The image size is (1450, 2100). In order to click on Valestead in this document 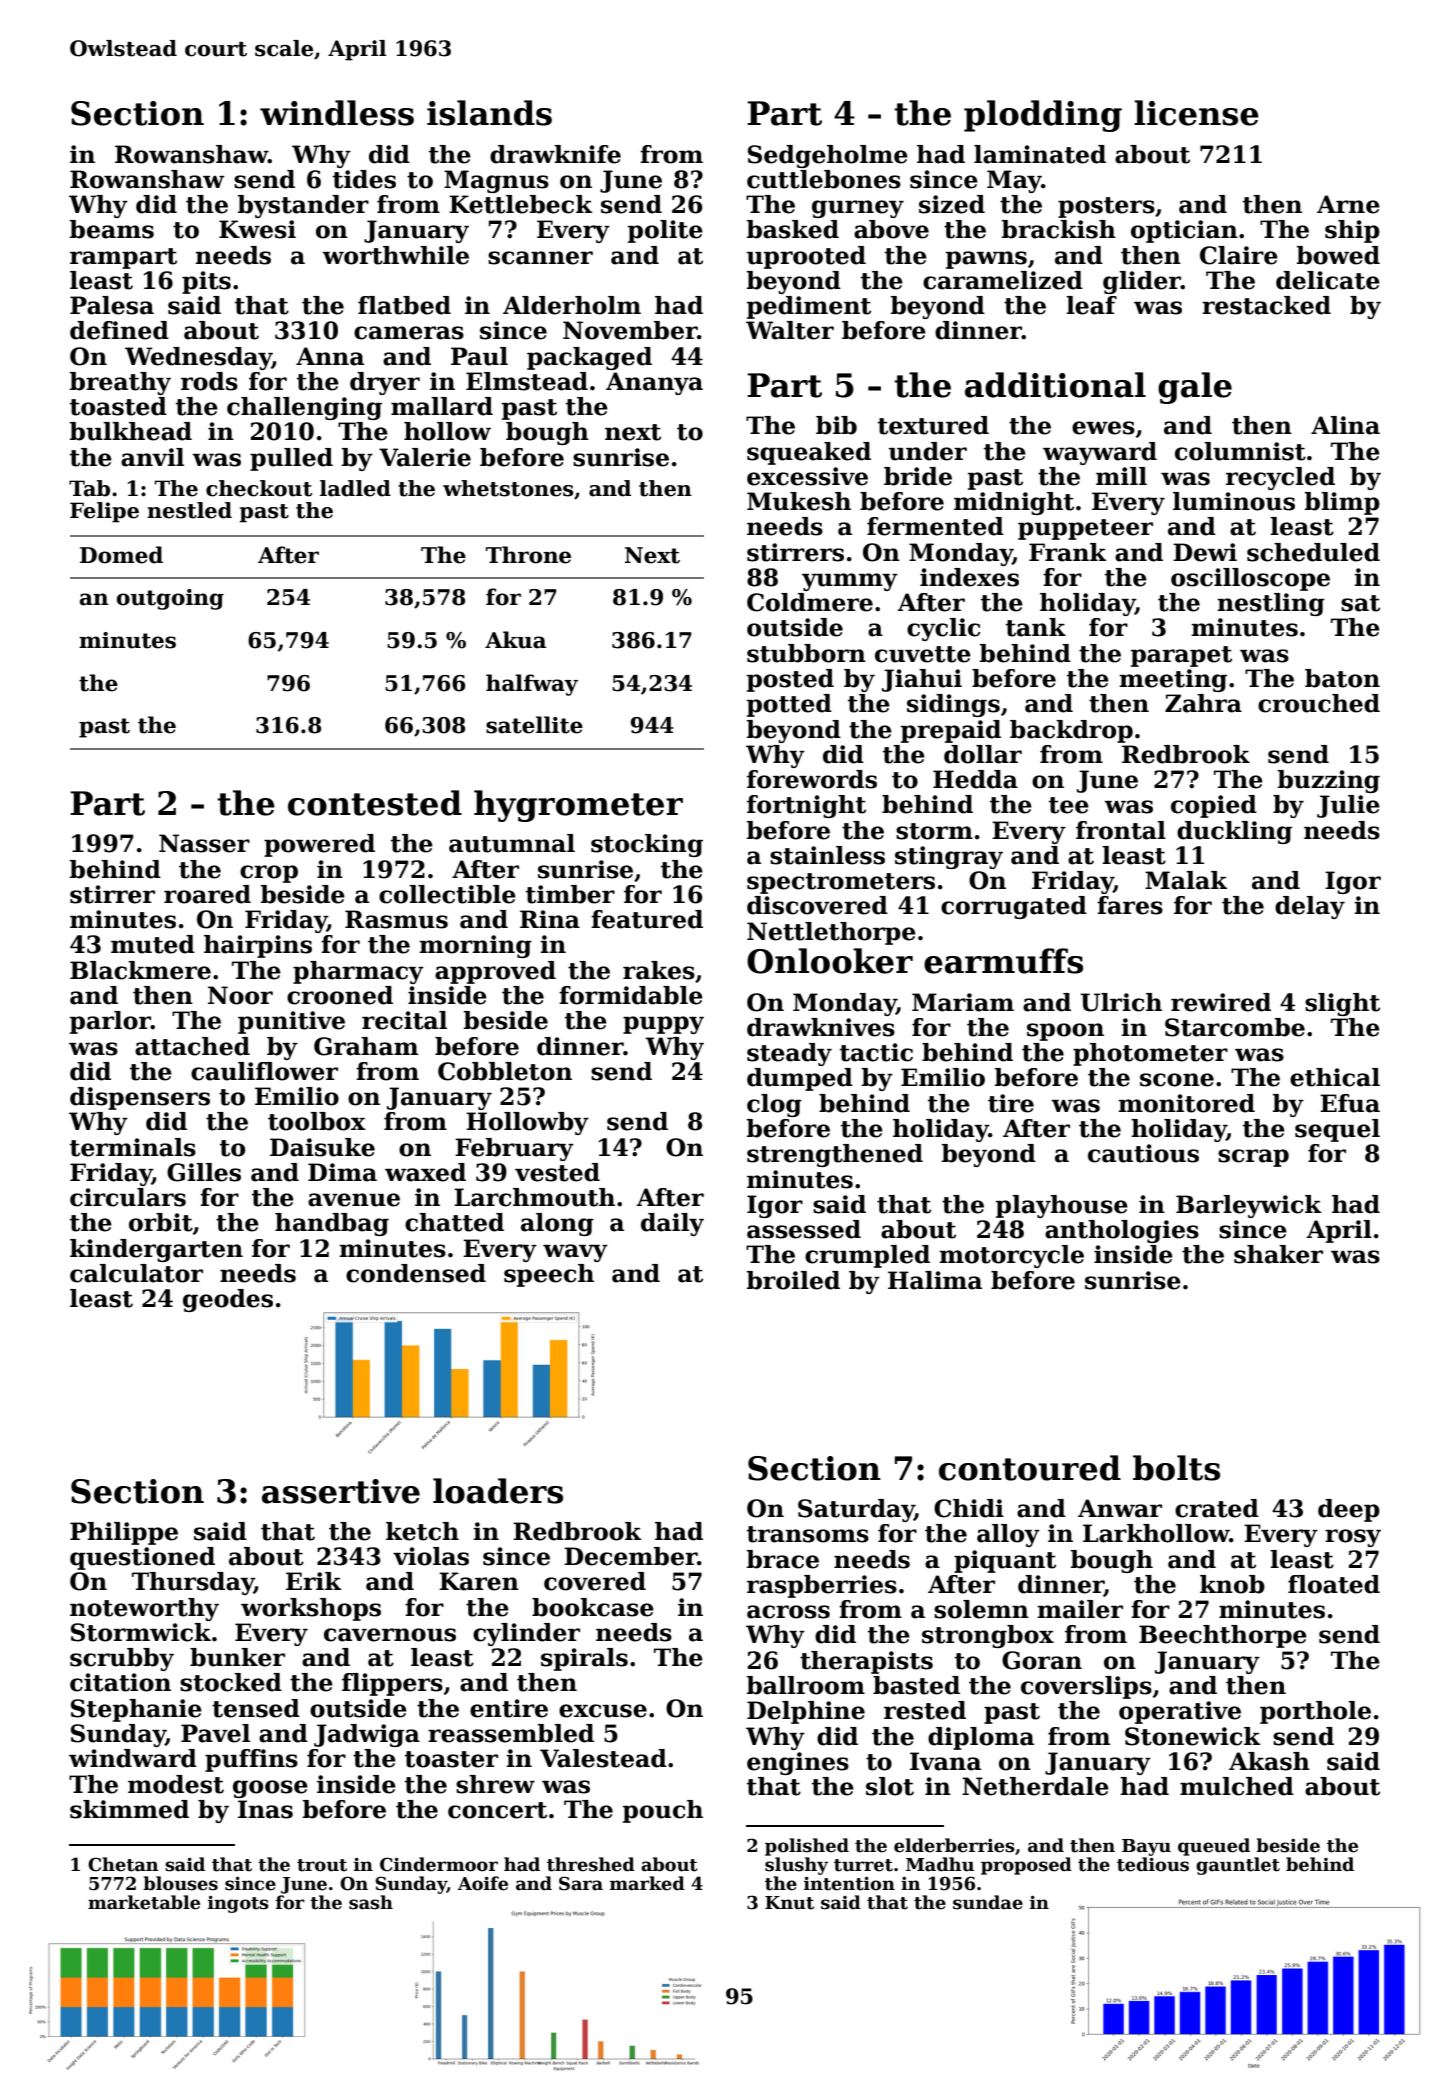, I will do `click(603, 1758)`.
